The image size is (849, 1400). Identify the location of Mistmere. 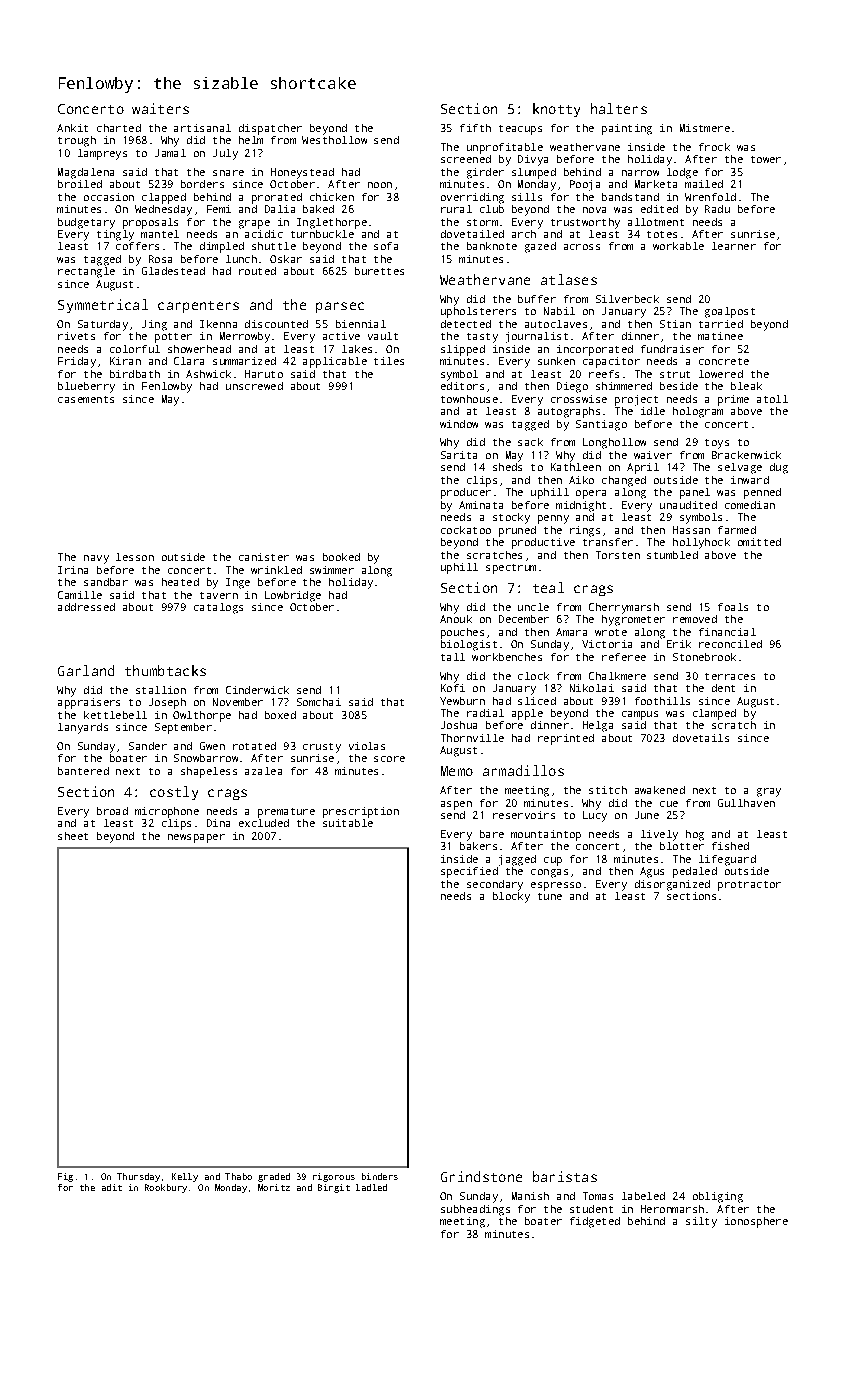
(705, 128).
